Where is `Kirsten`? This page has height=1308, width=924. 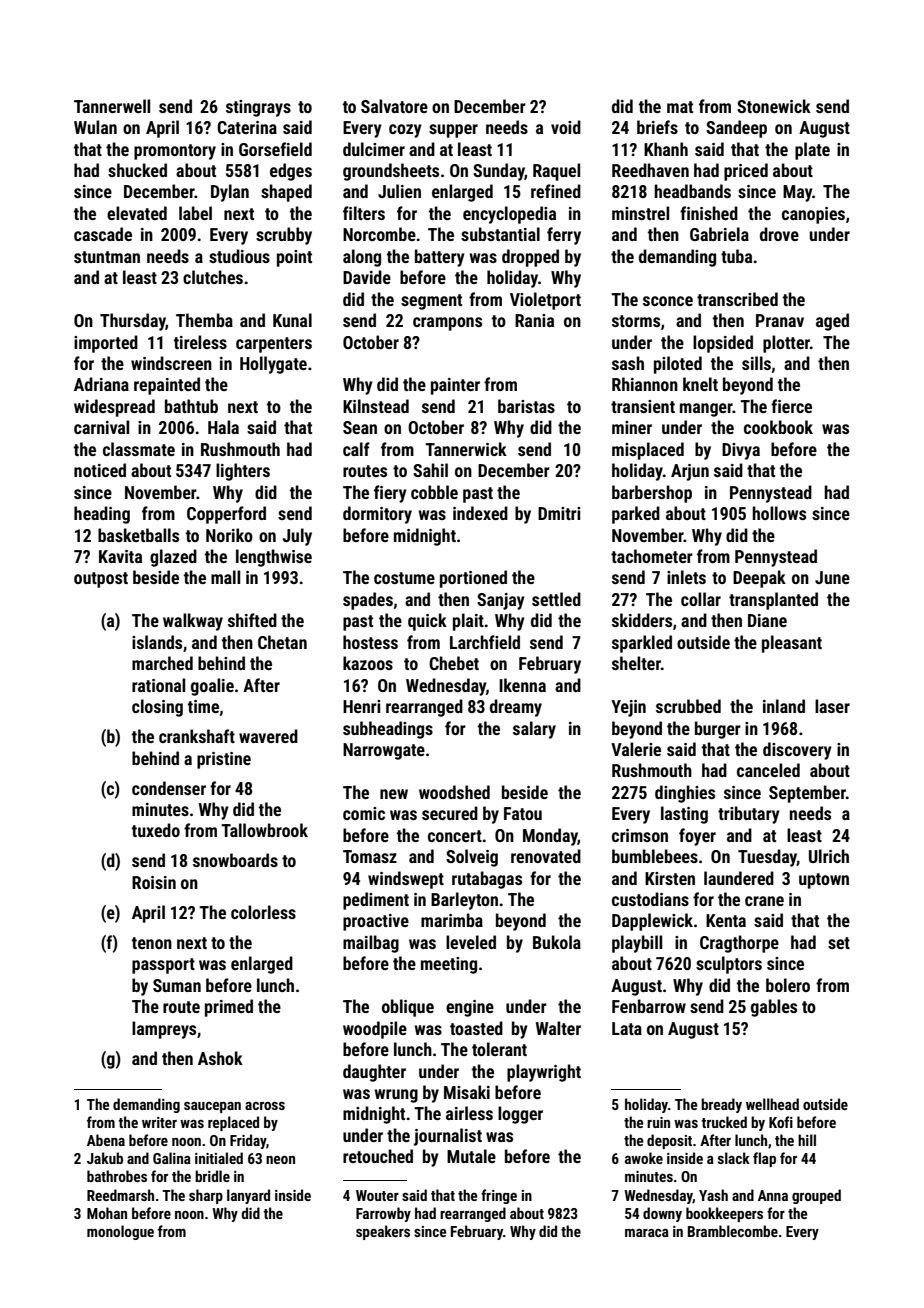
Kirsten is located at coordinates (670, 878).
